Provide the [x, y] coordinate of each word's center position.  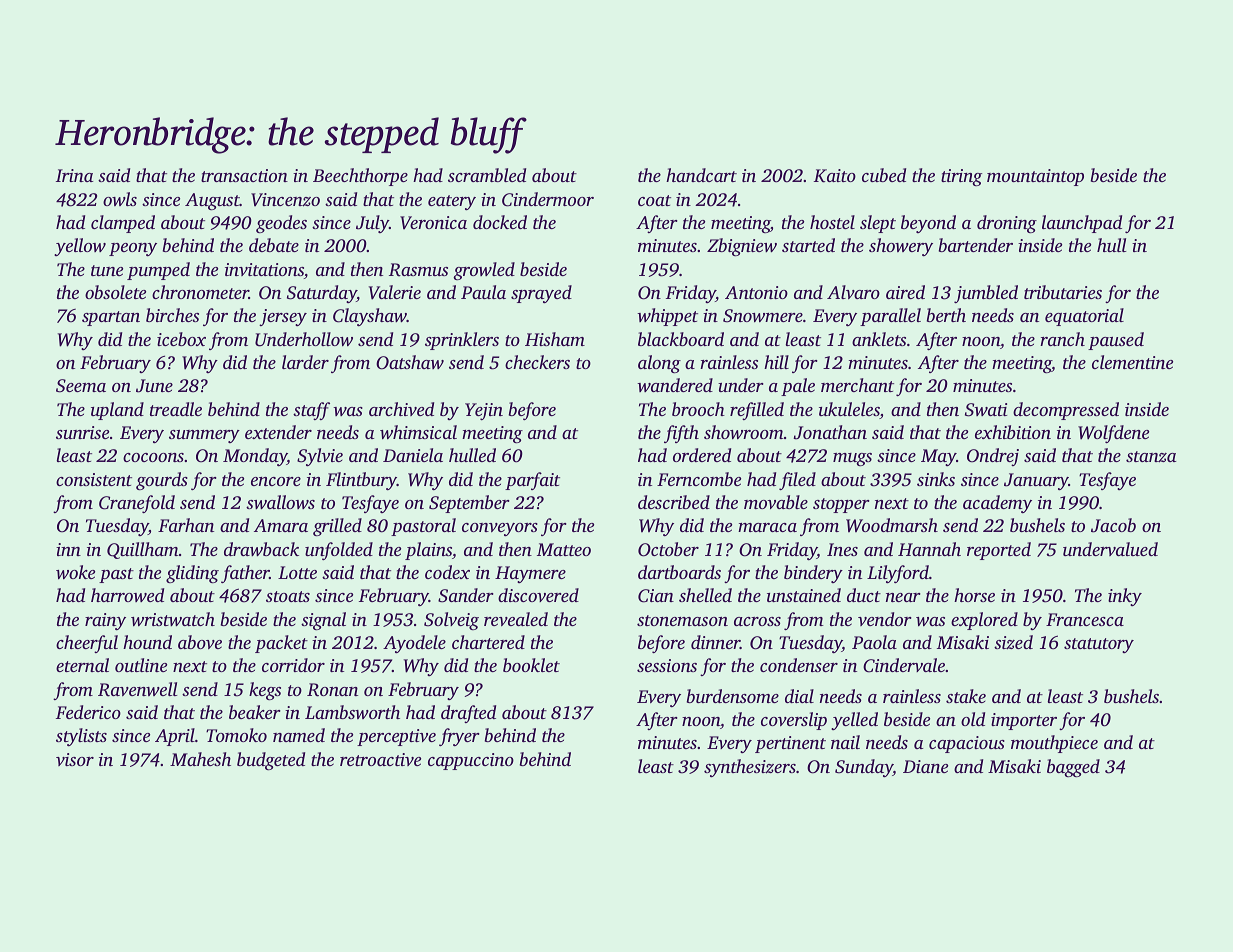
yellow [80, 247]
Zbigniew [742, 247]
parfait [532, 481]
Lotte [297, 572]
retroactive [380, 759]
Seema [81, 386]
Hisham [555, 339]
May [938, 457]
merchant [857, 385]
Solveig [451, 621]
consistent [94, 479]
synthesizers [750, 768]
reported [999, 551]
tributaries [1063, 292]
